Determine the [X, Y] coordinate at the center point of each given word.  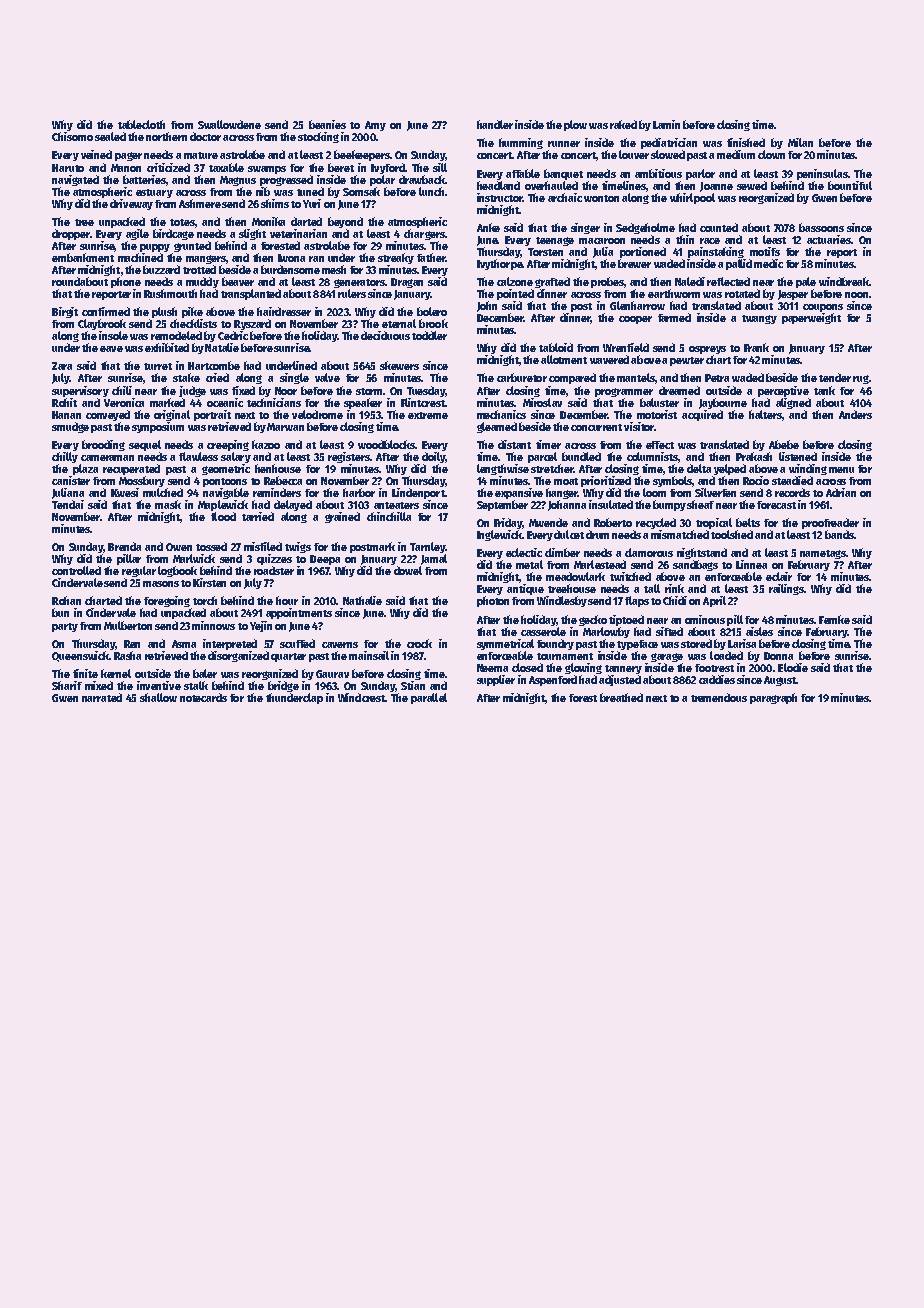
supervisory [80, 391]
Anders [855, 414]
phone [126, 282]
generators [359, 283]
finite [85, 673]
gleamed [497, 427]
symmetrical [505, 644]
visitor [639, 426]
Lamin [666, 124]
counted [719, 227]
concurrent [596, 427]
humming [521, 143]
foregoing [167, 601]
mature [201, 155]
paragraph [773, 698]
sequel [145, 445]
